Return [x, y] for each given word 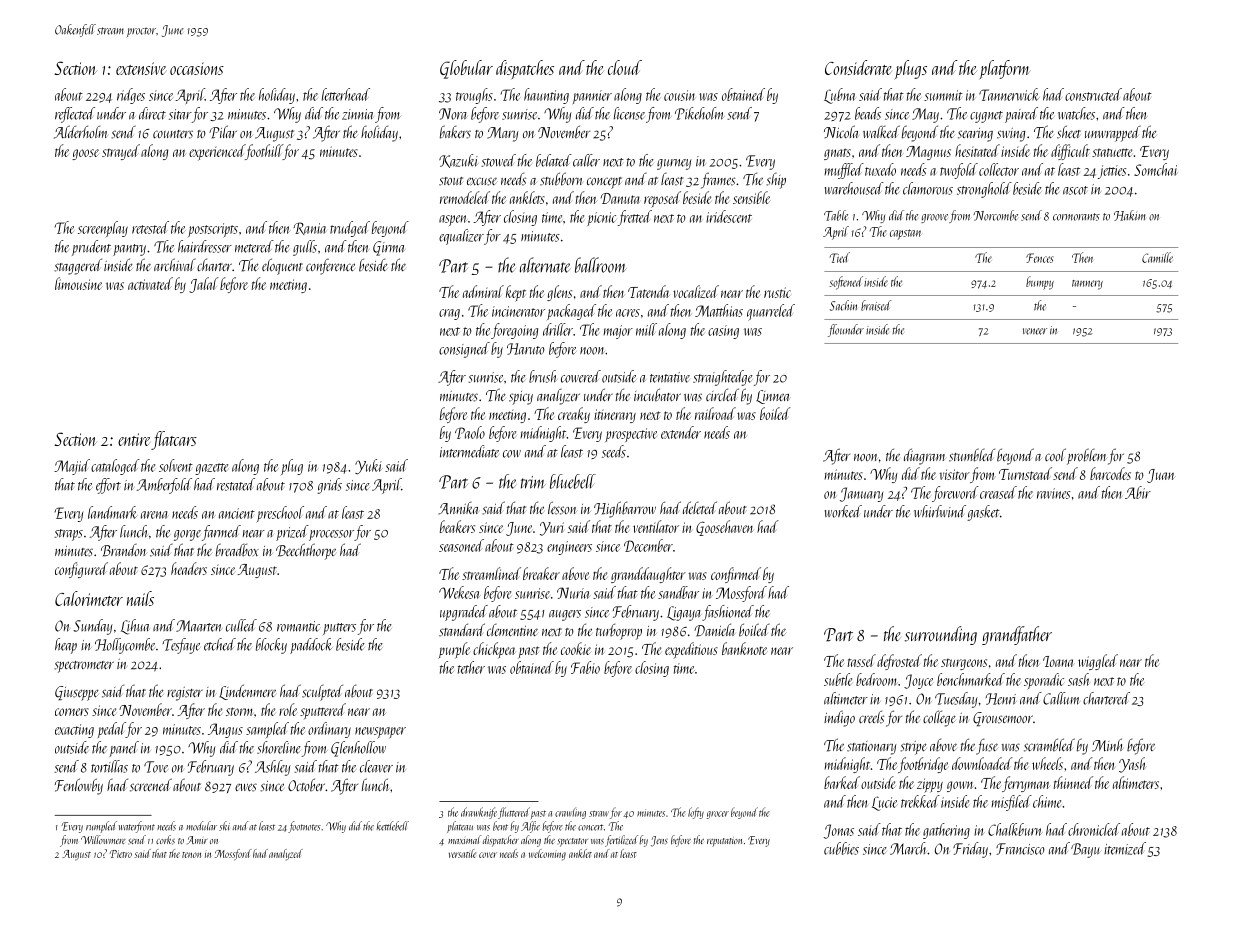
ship [776, 181]
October [306, 784]
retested [150, 227]
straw [599, 814]
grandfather [1017, 635]
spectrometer [84, 667]
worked [843, 511]
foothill [264, 152]
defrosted [899, 662]
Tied [840, 257]
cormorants [1076, 217]
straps [68, 535]
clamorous [928, 188]
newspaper [380, 732]
